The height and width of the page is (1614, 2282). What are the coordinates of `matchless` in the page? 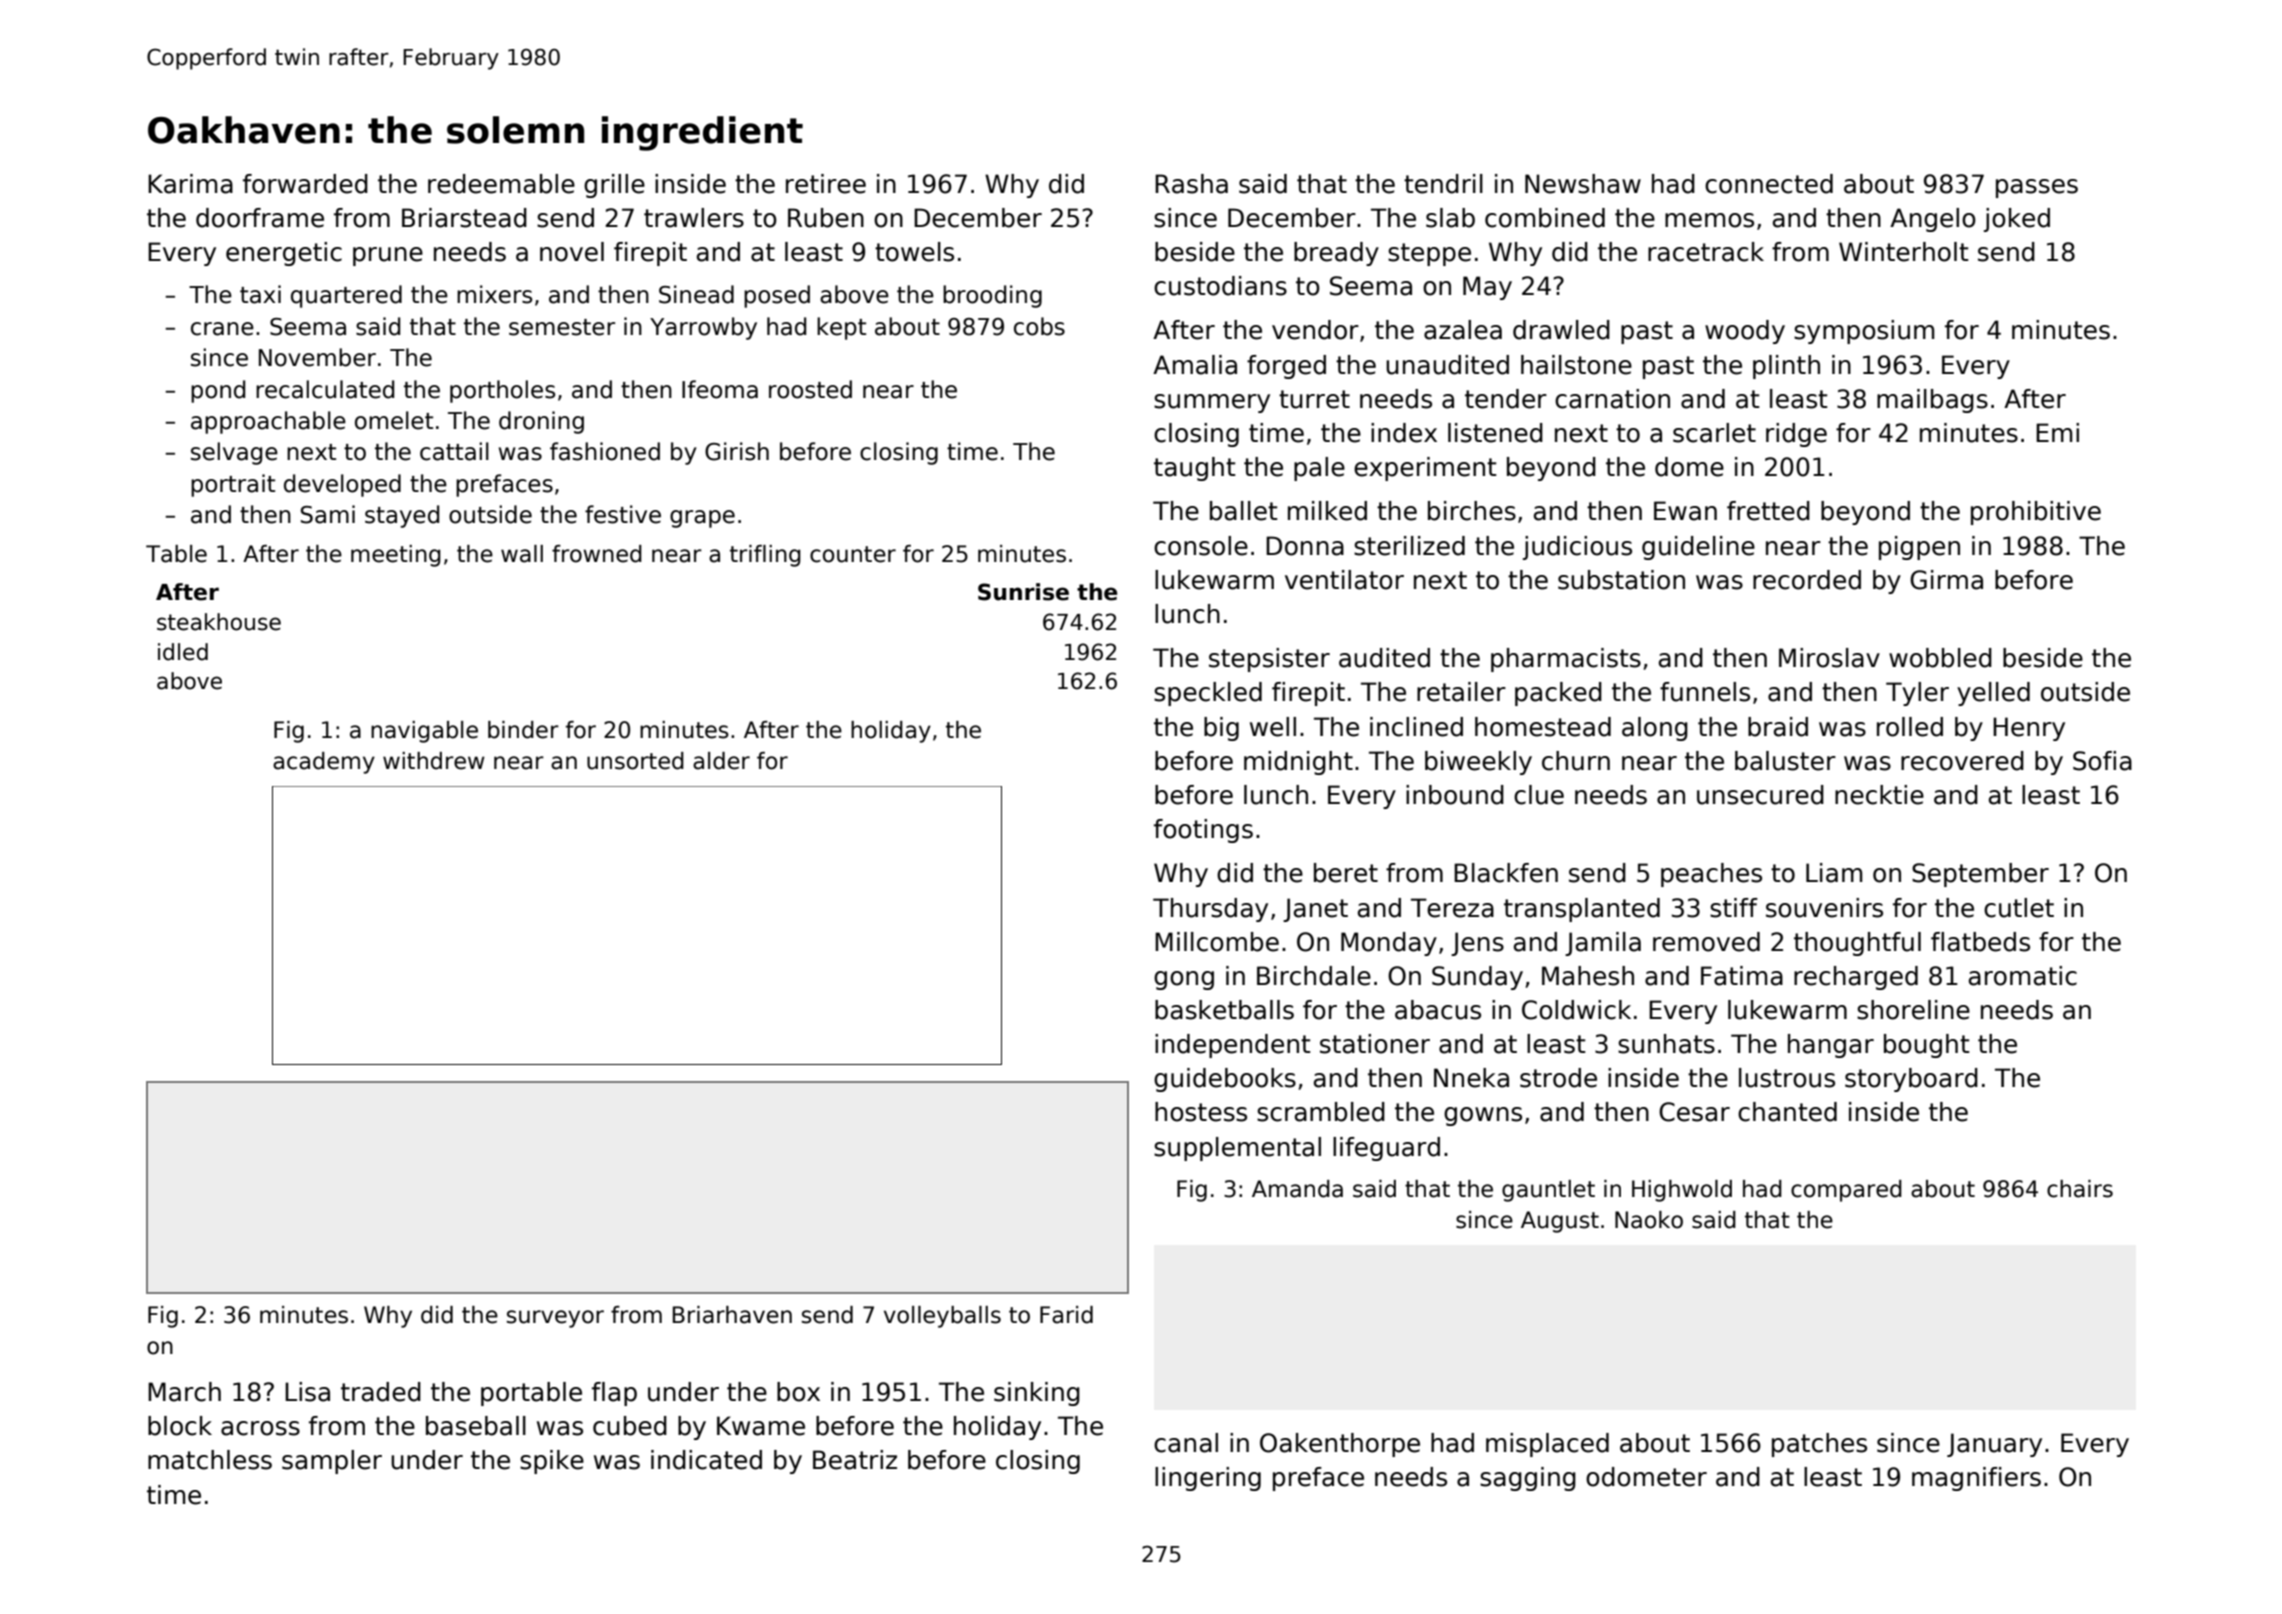 It's located at (210, 1460).
